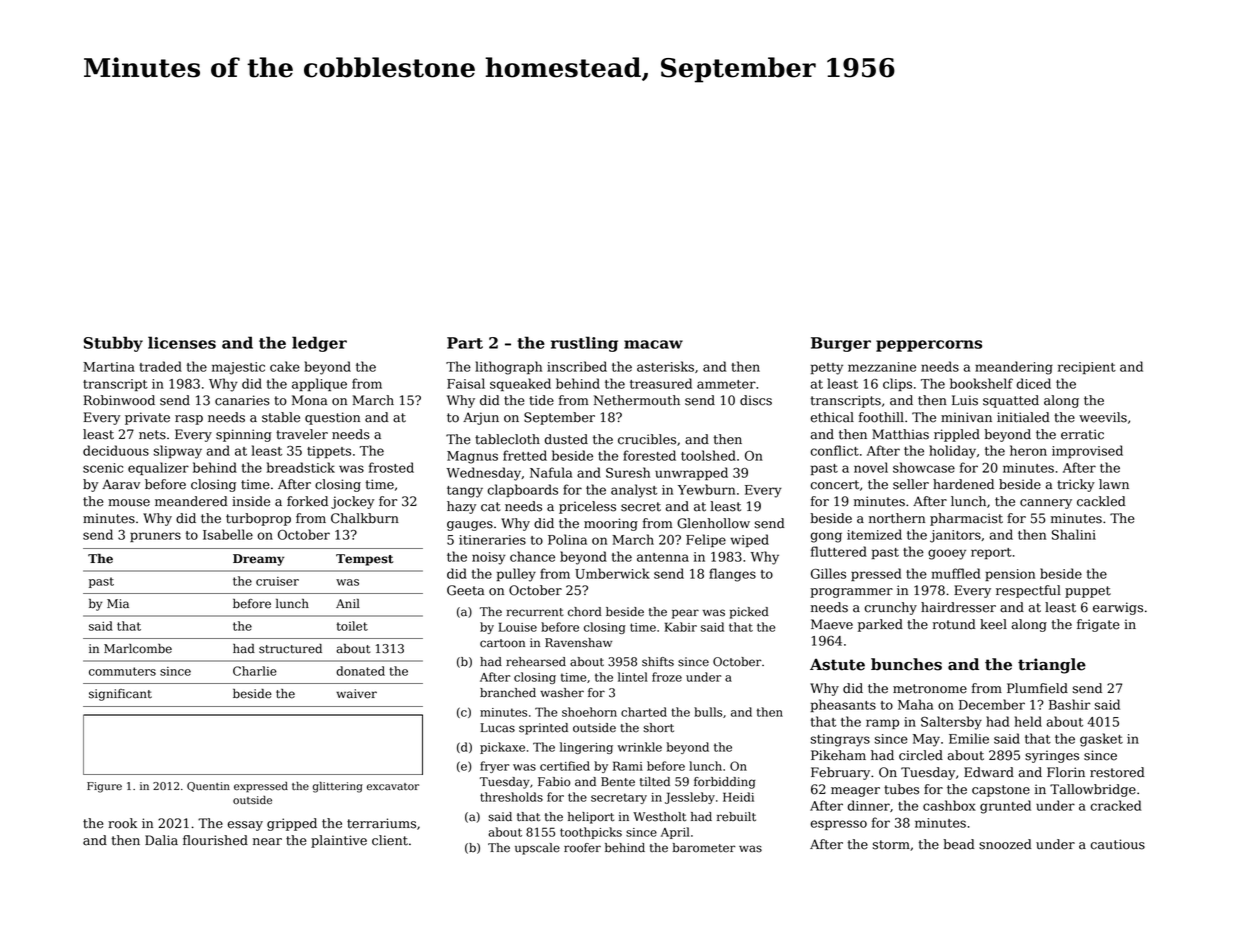 Image resolution: width=1233 pixels, height=952 pixels. What do you see at coordinates (929, 346) in the page?
I see `peppercorns` at bounding box center [929, 346].
